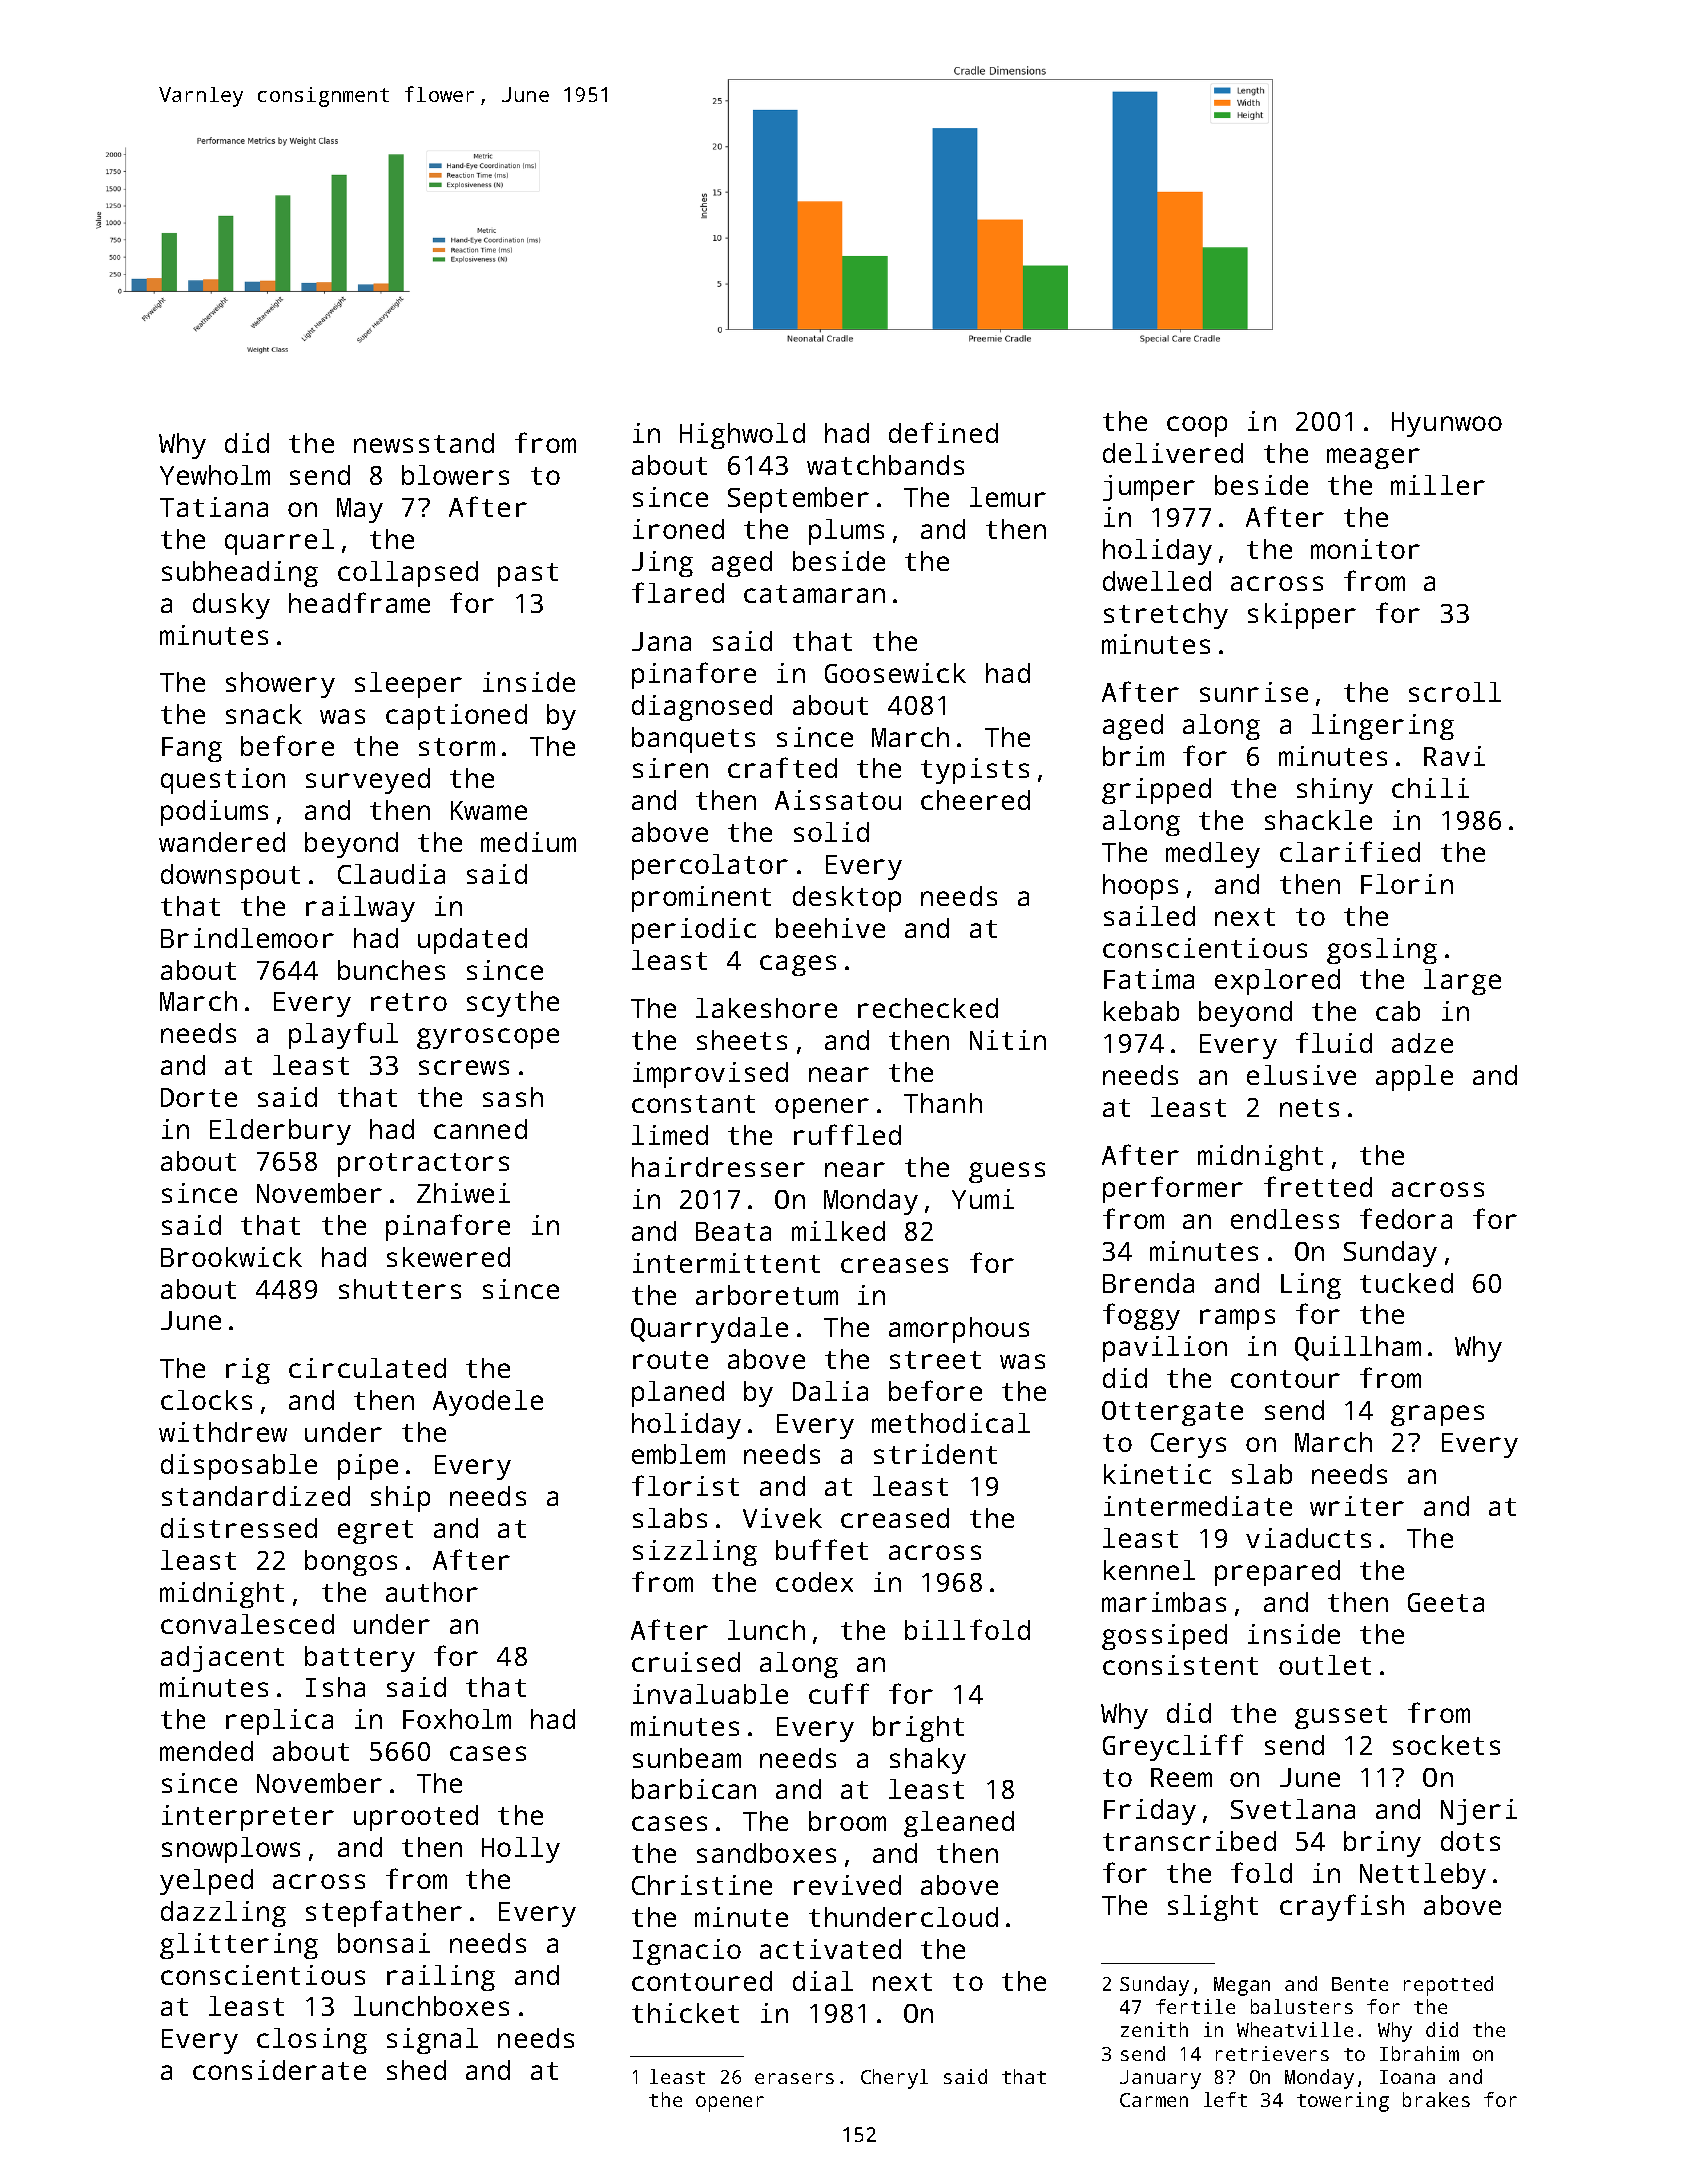  What do you see at coordinates (1308, 1538) in the screenshot?
I see `viaducts` at bounding box center [1308, 1538].
